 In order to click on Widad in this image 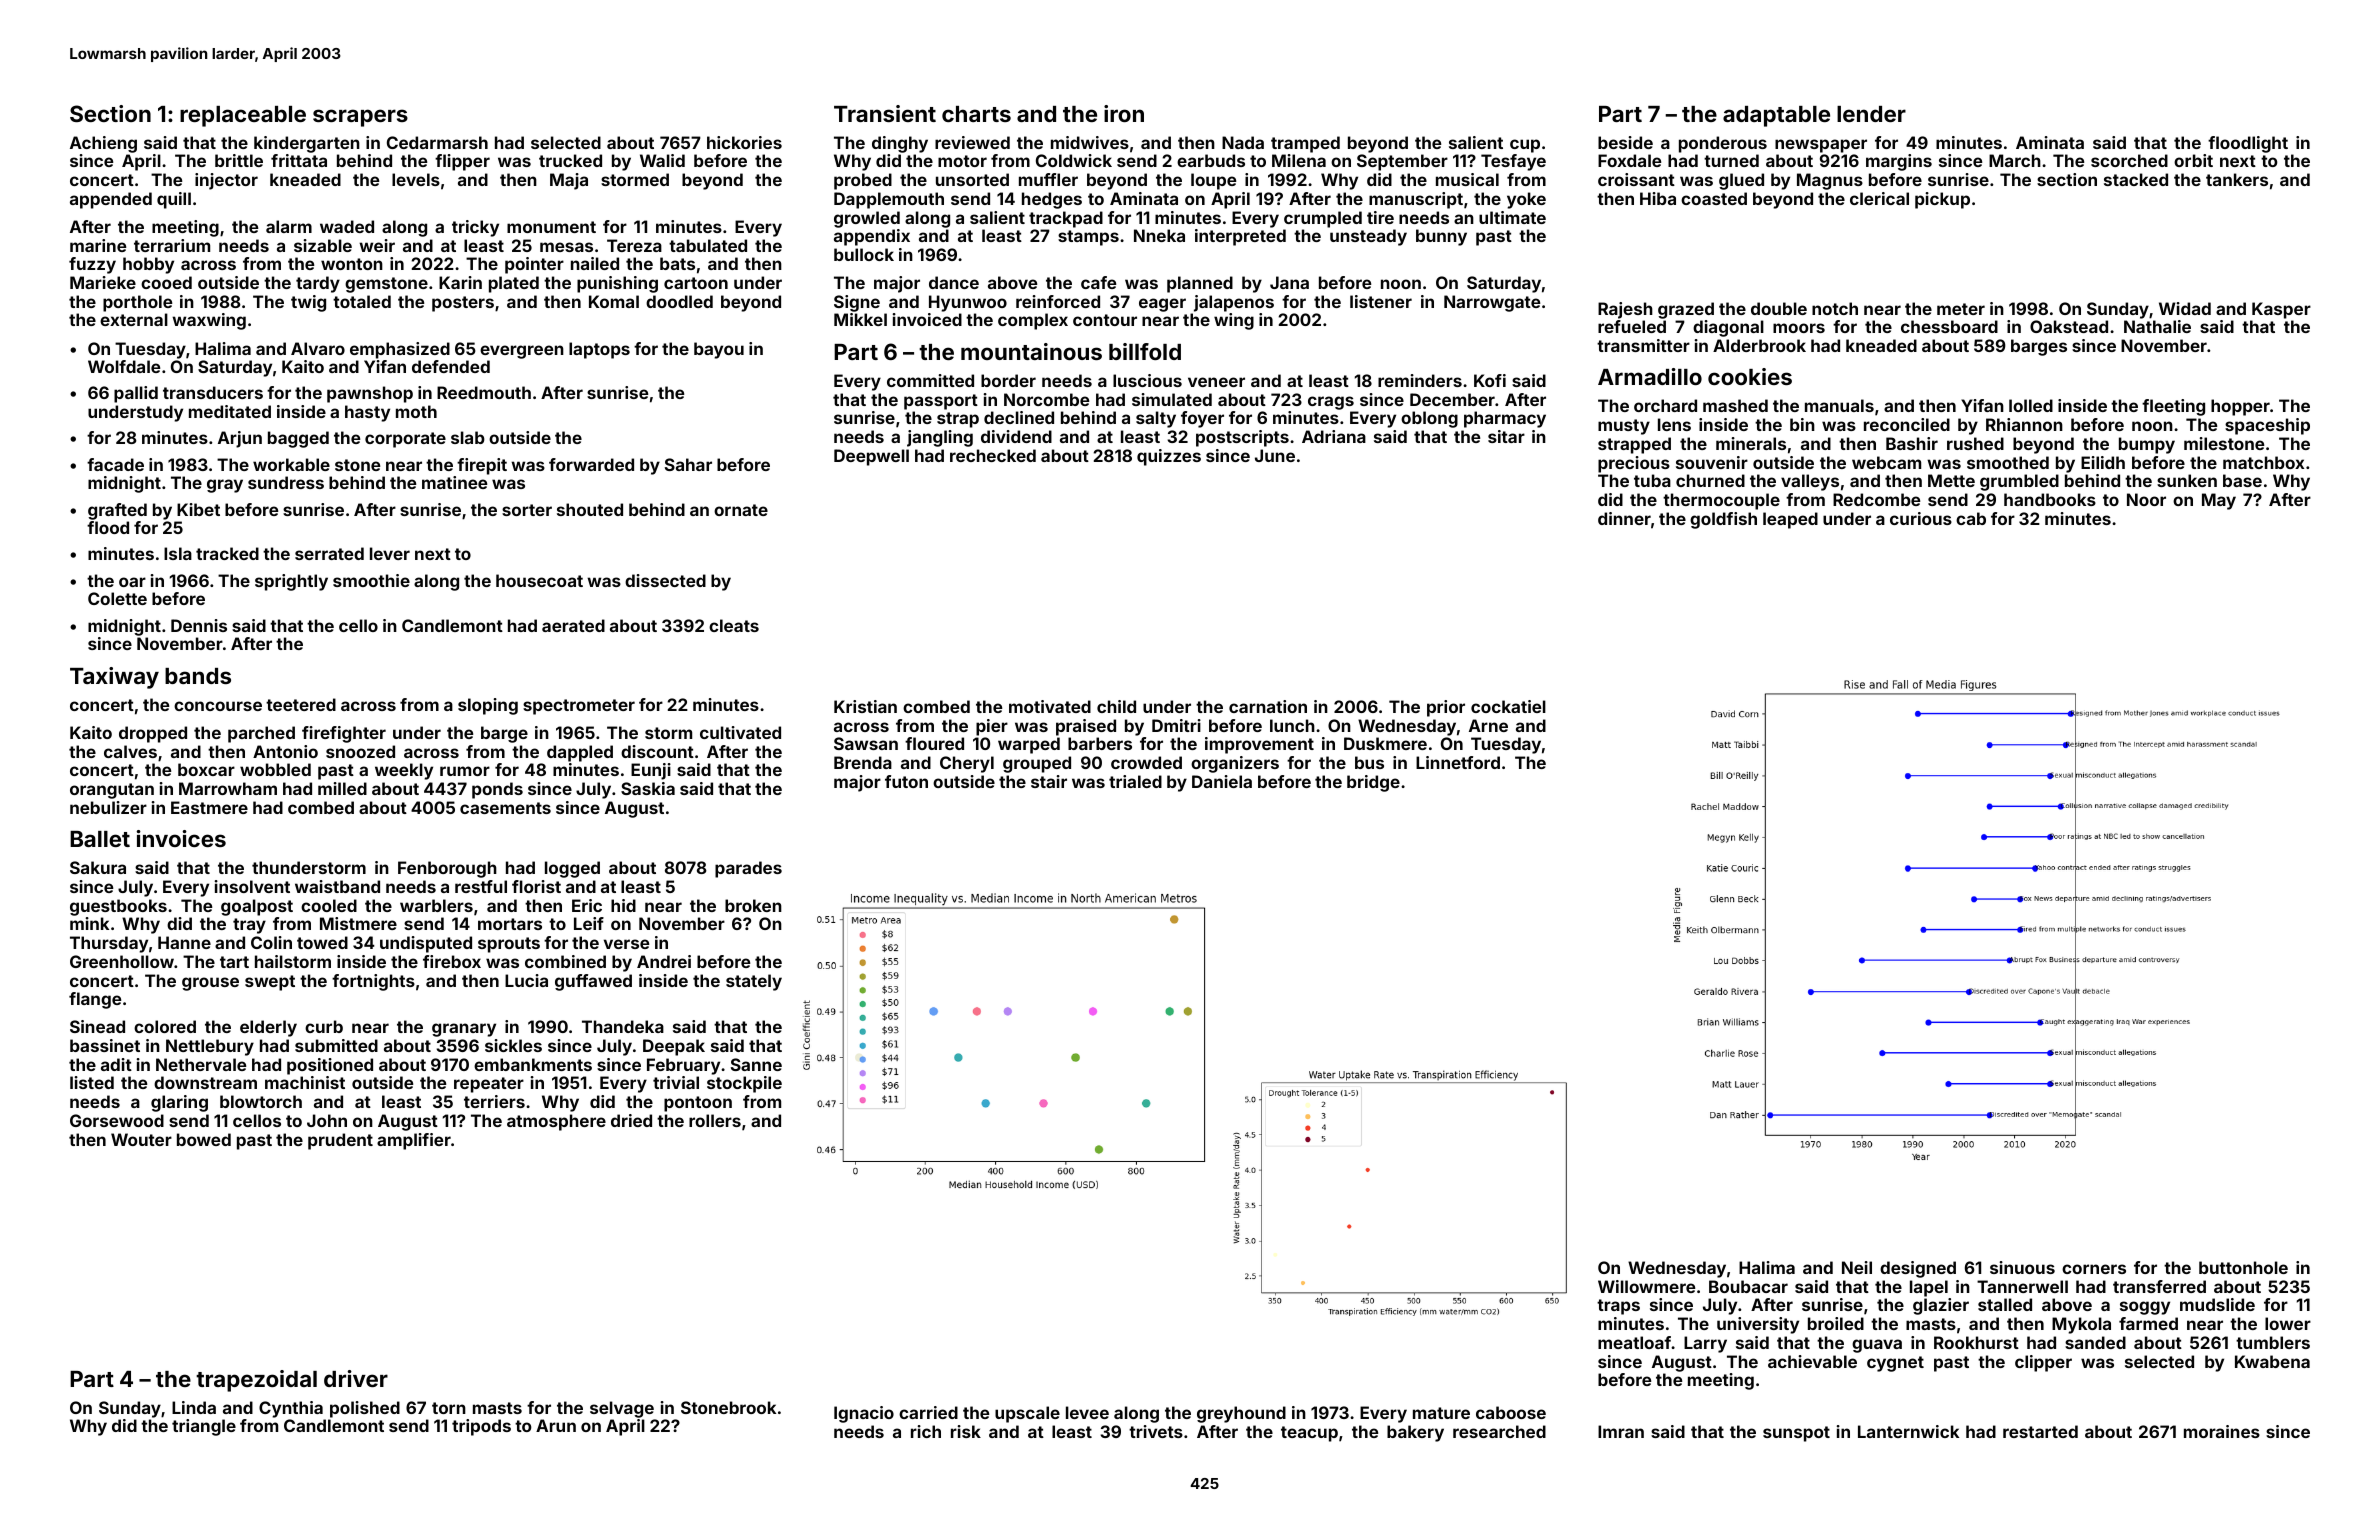, I will do `click(2185, 308)`.
